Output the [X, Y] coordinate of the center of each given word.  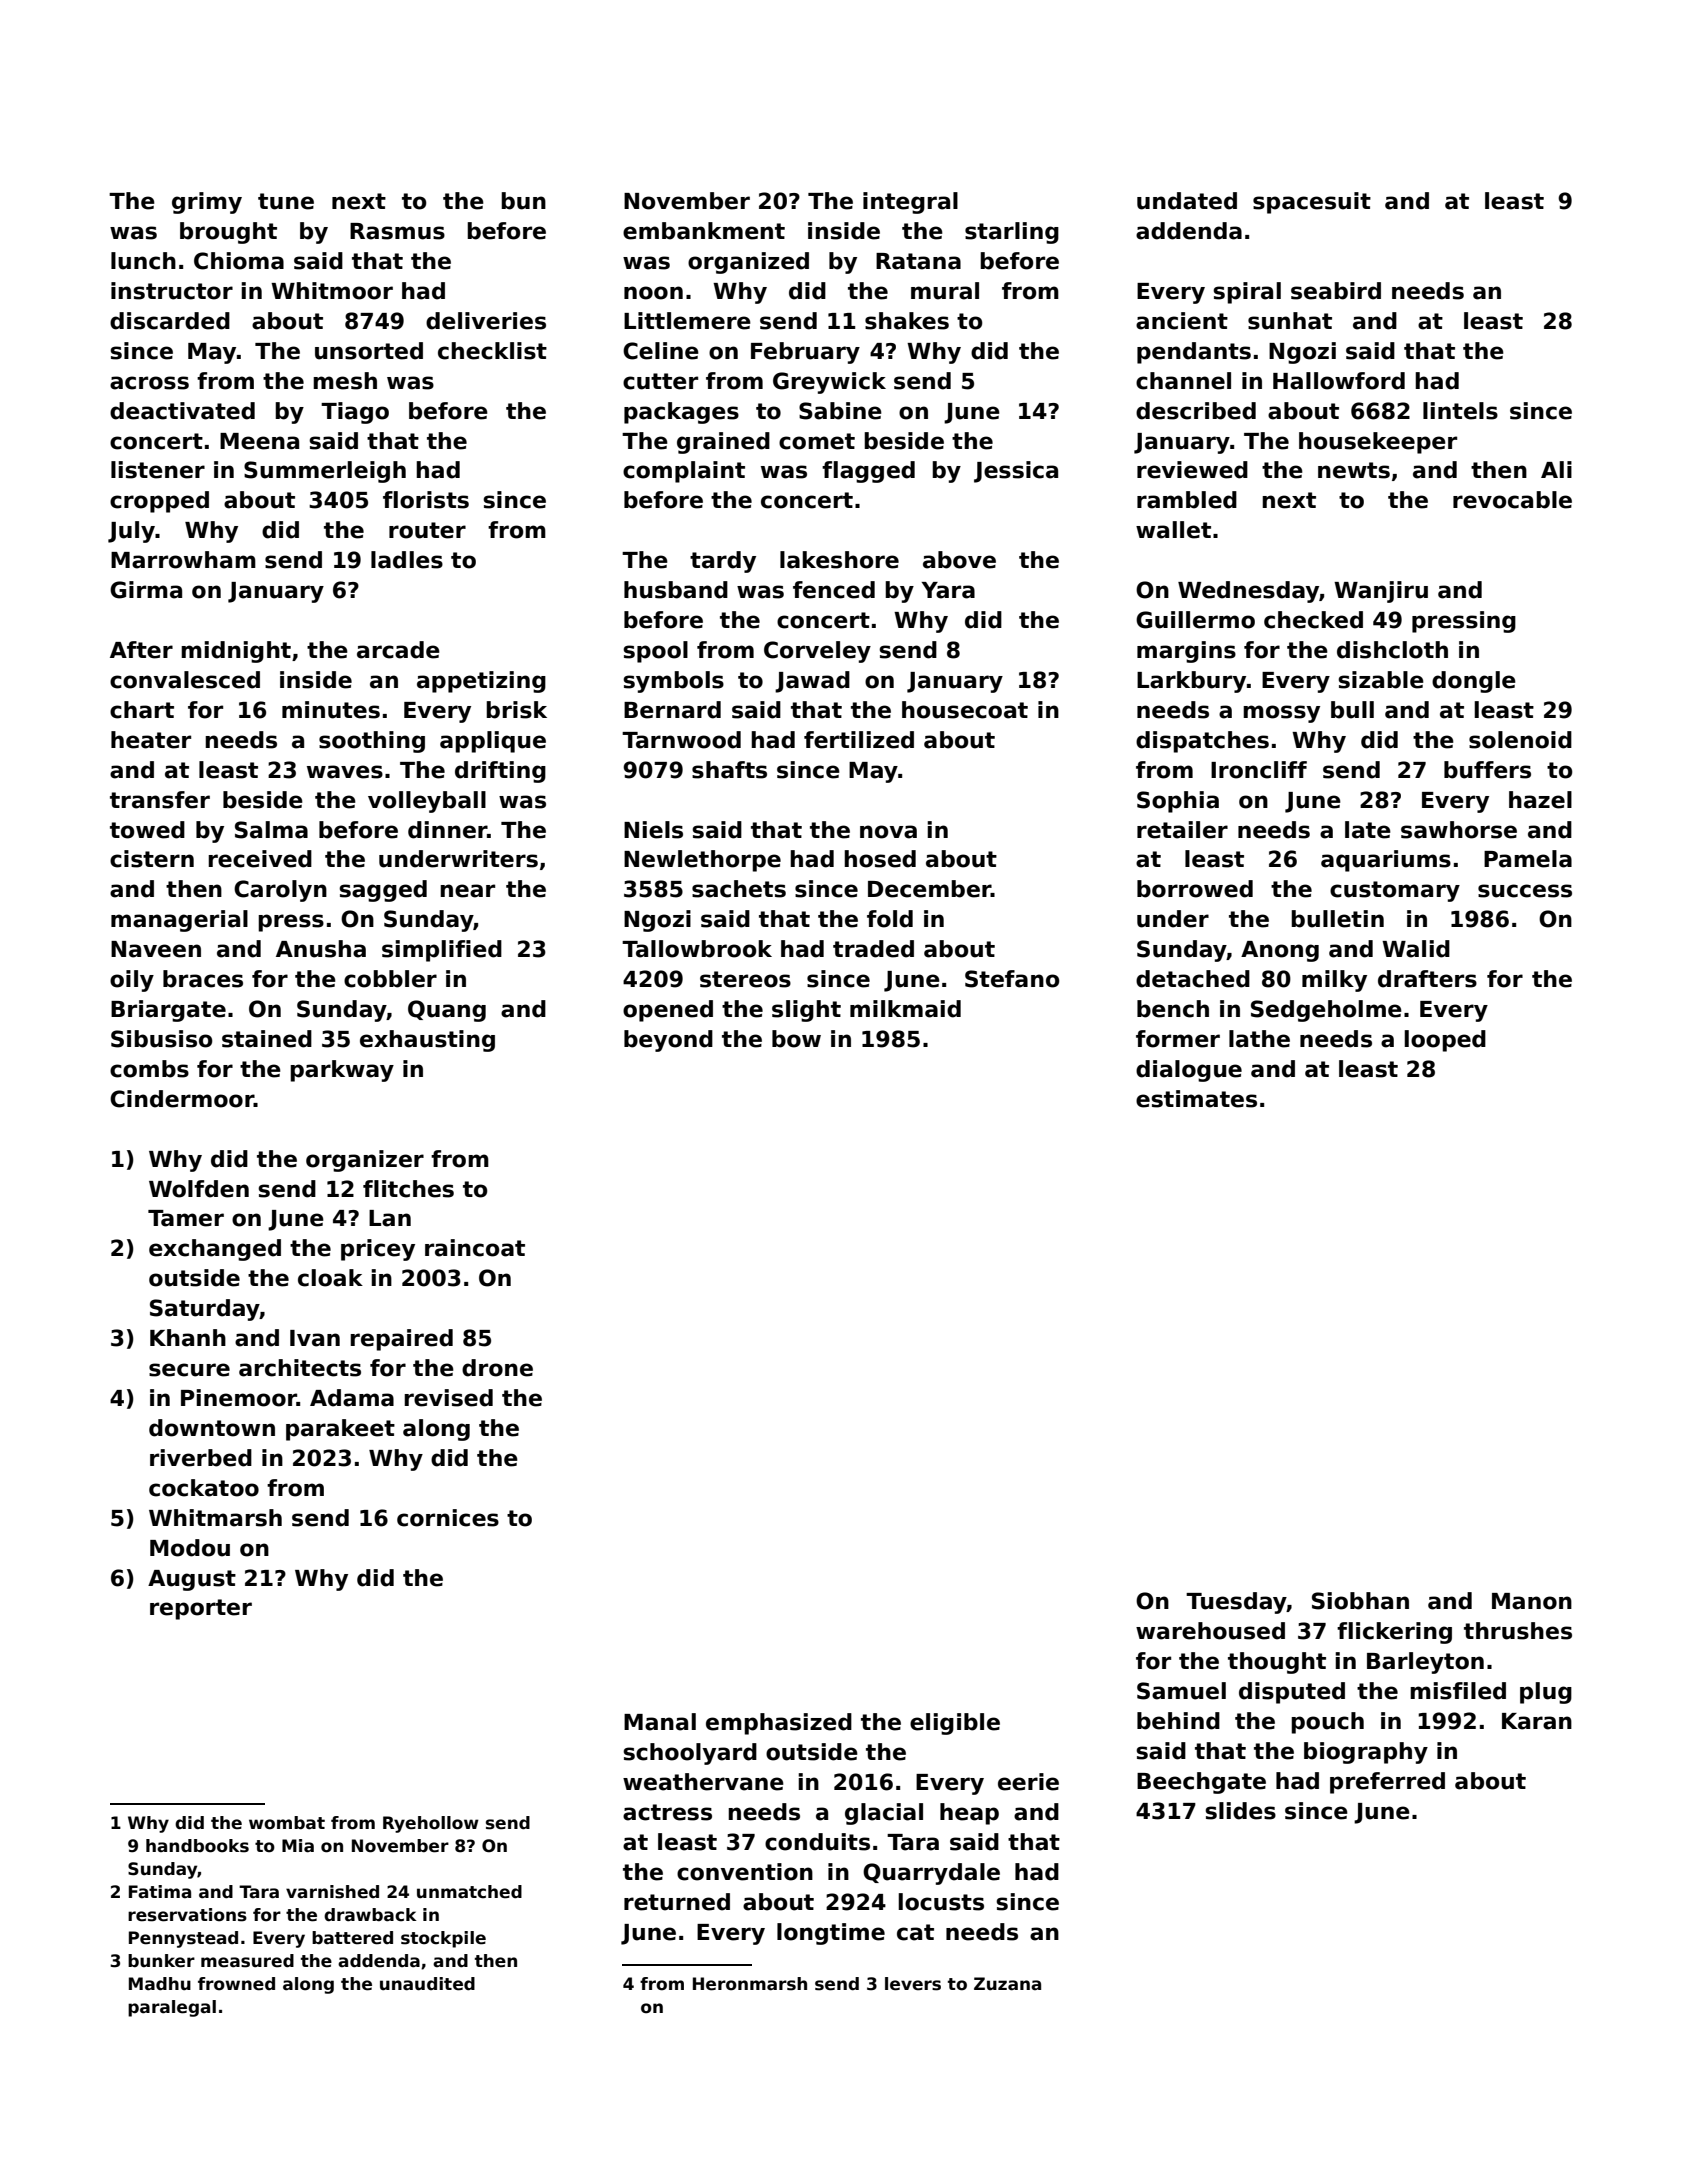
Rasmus [397, 231]
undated [1187, 201]
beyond [668, 1041]
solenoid [1520, 740]
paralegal [172, 2008]
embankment [704, 231]
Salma [271, 830]
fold [890, 919]
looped [1445, 1041]
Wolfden [199, 1189]
